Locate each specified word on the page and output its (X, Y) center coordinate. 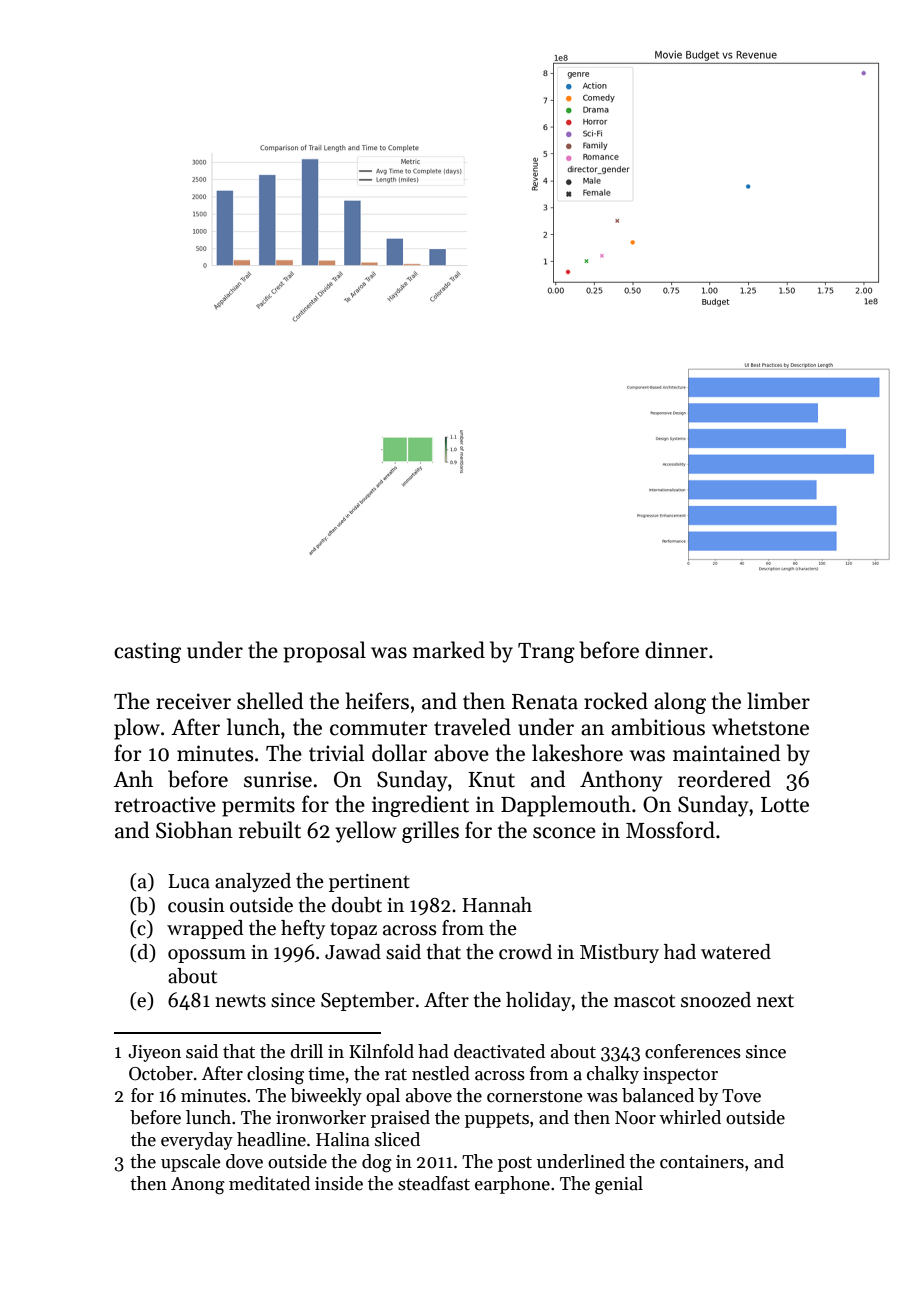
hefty (303, 929)
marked (449, 650)
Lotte (785, 805)
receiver (193, 701)
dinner (676, 650)
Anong (198, 1186)
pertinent (369, 883)
